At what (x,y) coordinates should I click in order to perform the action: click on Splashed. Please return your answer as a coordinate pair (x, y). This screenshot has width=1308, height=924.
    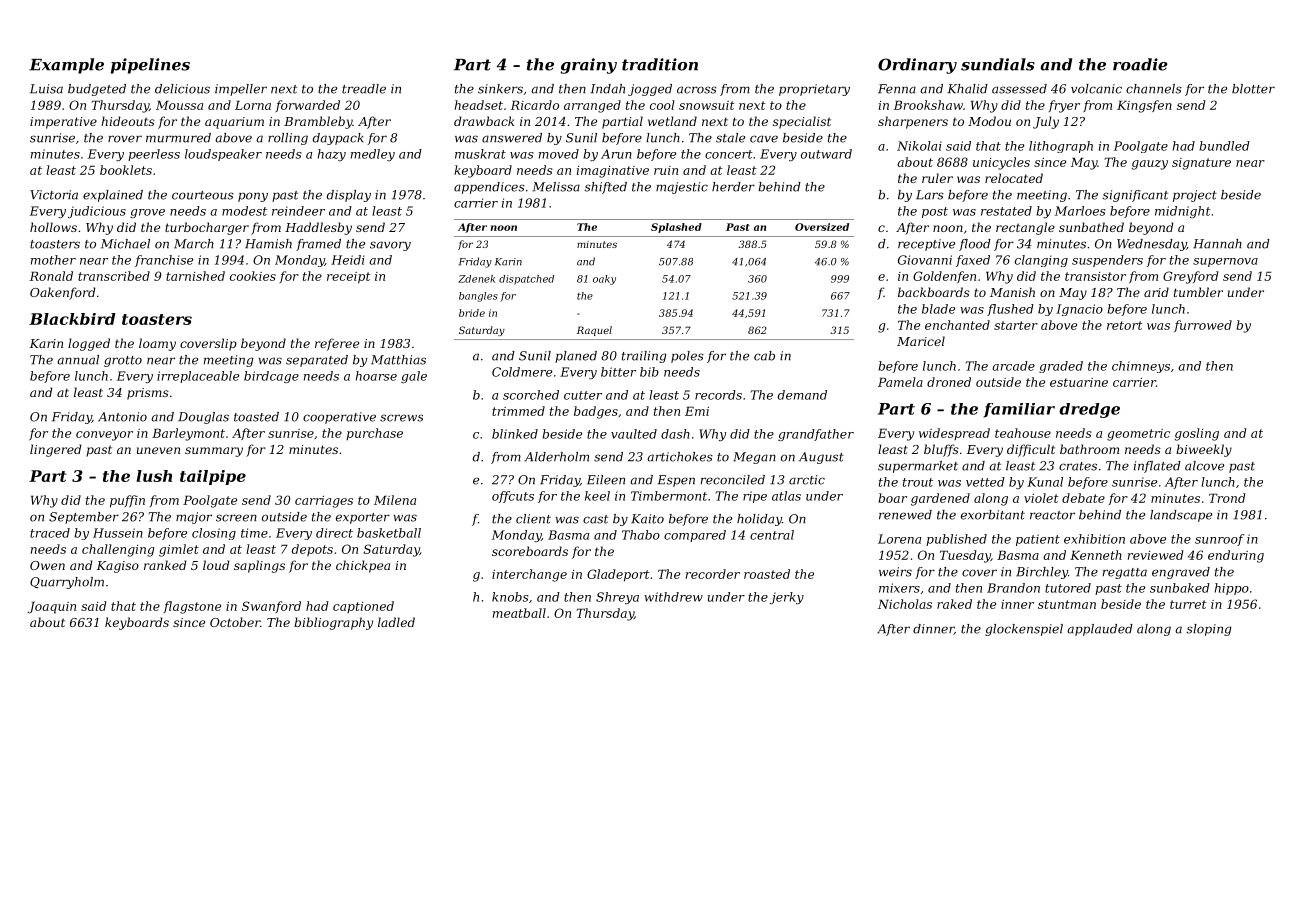
    Looking at the image, I should click on (676, 228).
